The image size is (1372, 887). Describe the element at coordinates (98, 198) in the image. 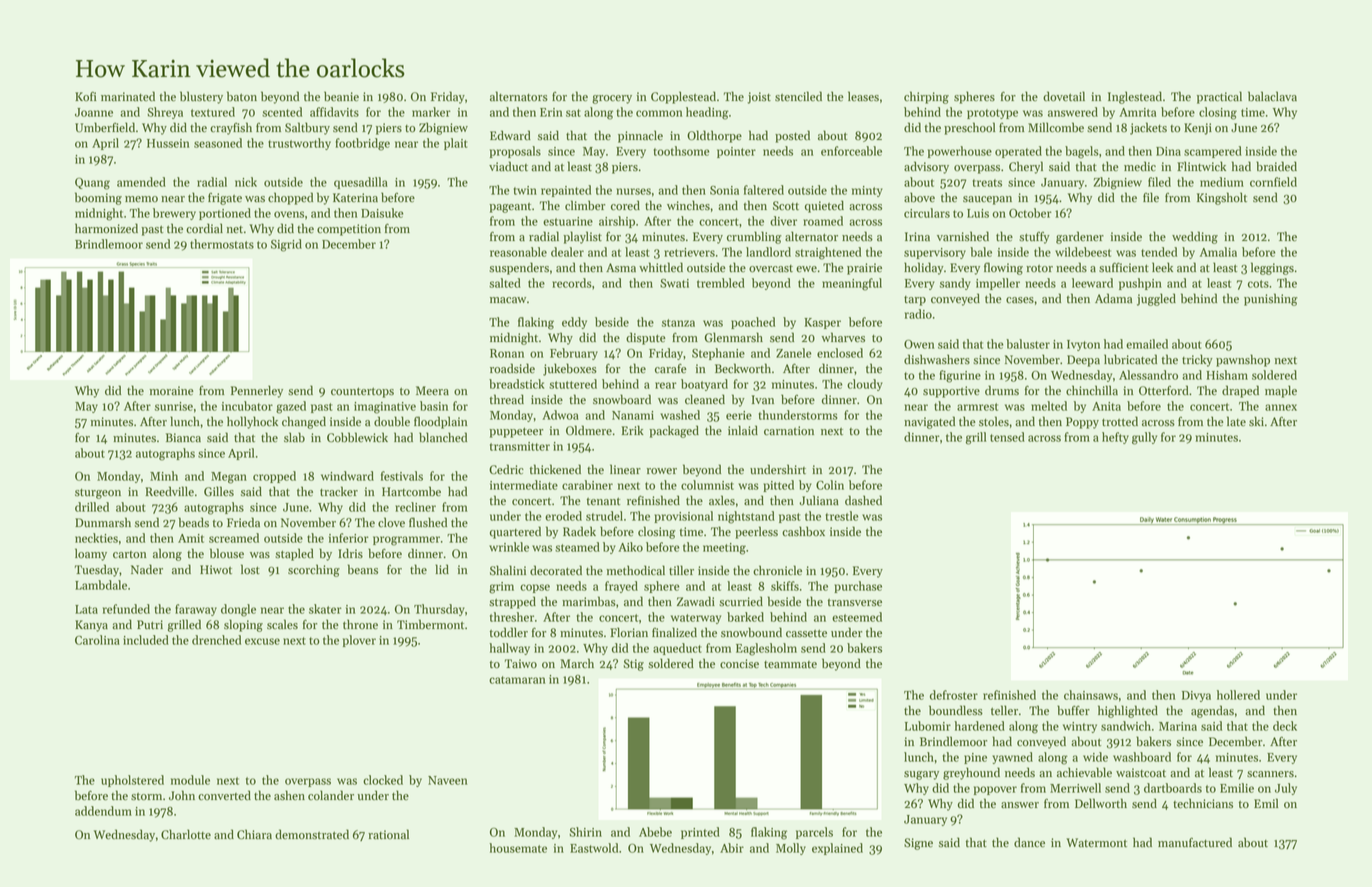

I see `booming` at that location.
